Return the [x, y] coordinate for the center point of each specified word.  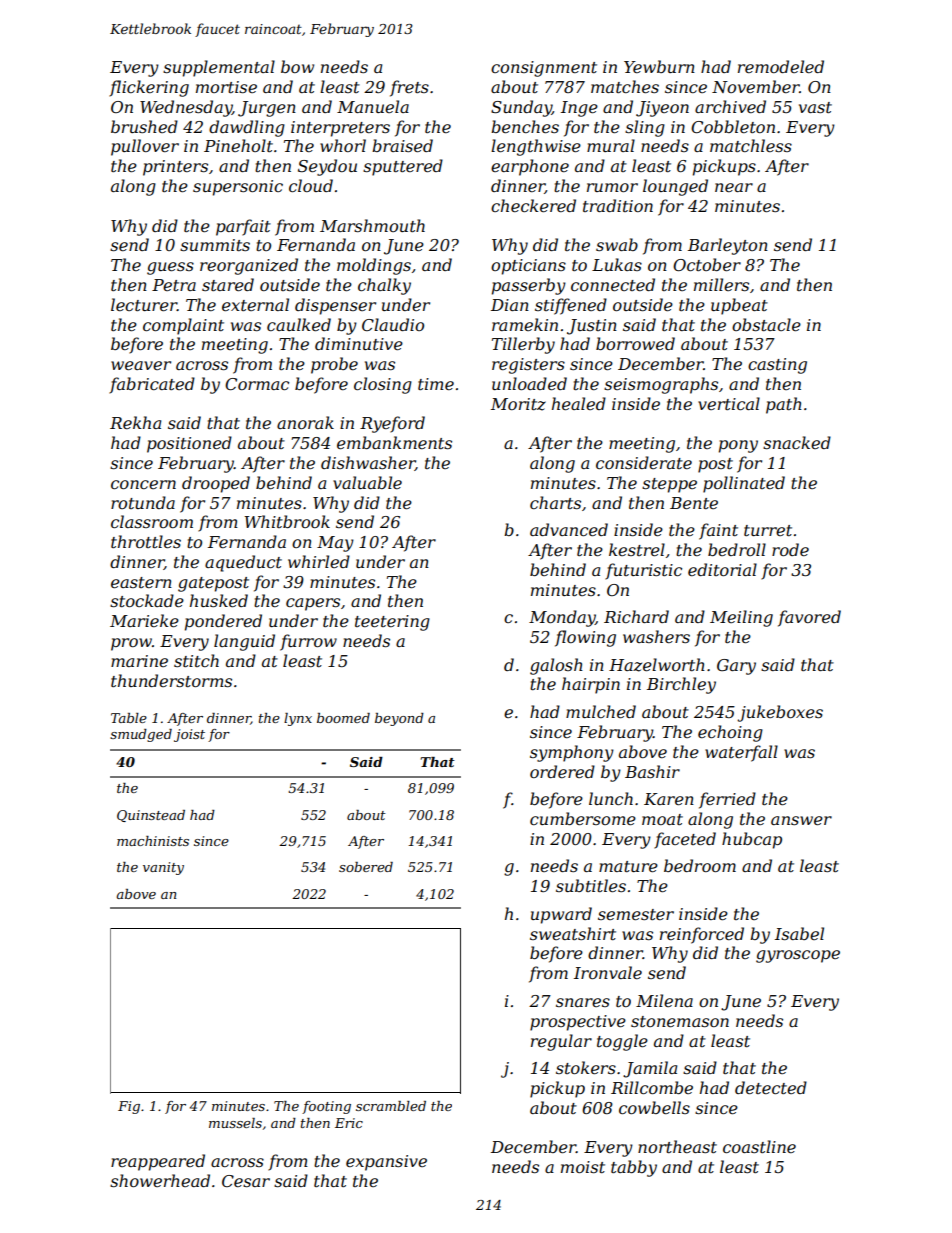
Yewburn [659, 66]
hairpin [591, 685]
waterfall [741, 753]
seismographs [661, 385]
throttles [146, 541]
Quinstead [151, 816]
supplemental [219, 68]
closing [383, 385]
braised [402, 145]
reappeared [158, 1162]
